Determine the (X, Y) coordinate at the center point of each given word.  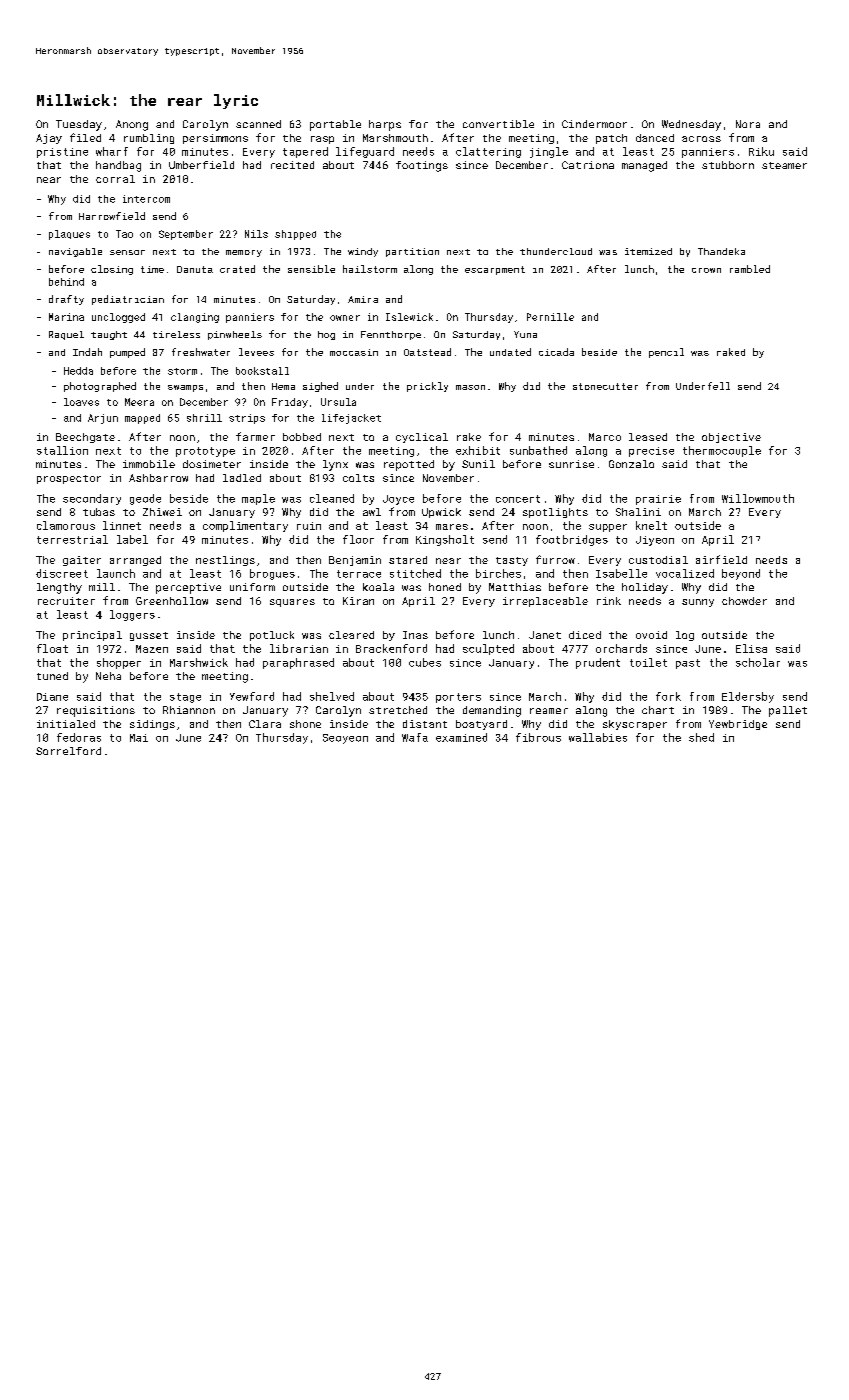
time (152, 269)
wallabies (598, 737)
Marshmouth (395, 138)
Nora (748, 124)
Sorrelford (68, 751)
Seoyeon (345, 739)
